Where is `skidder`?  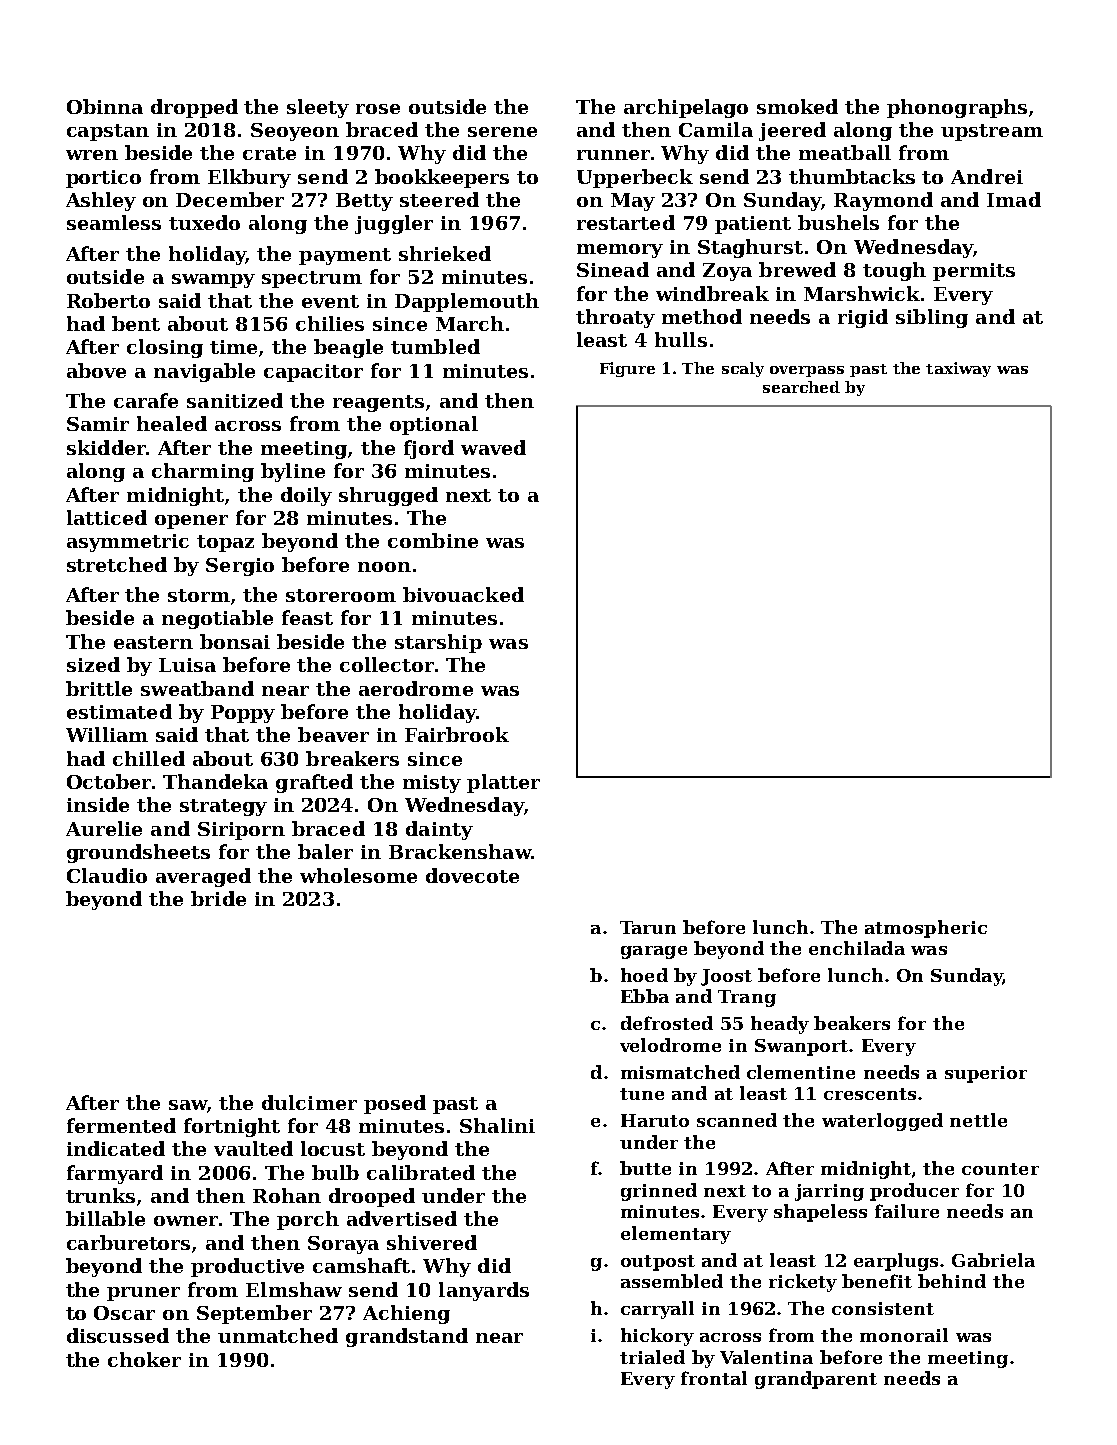 skidder is located at coordinates (106, 447).
